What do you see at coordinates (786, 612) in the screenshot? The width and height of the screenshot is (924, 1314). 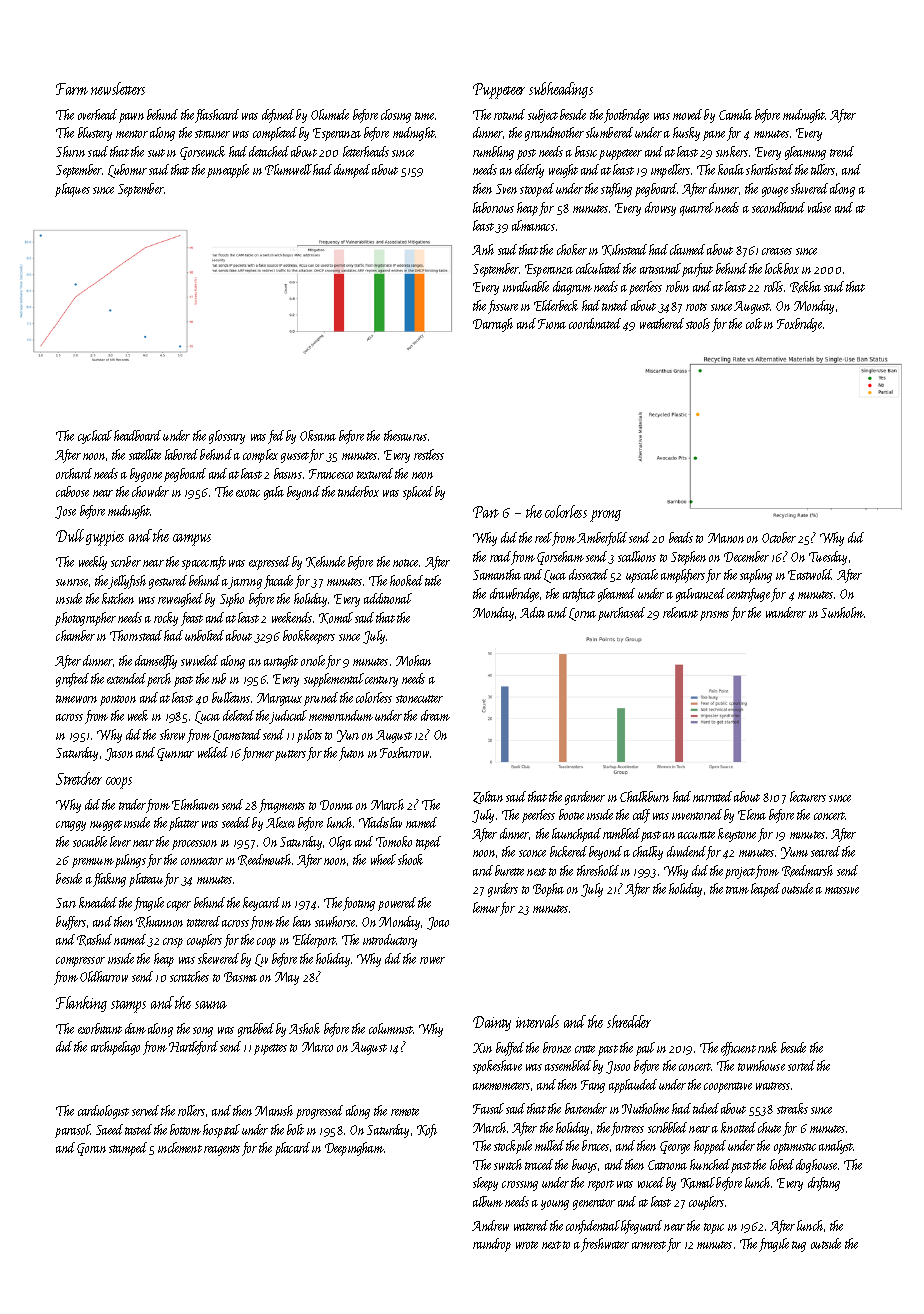 I see `wanderer` at bounding box center [786, 612].
